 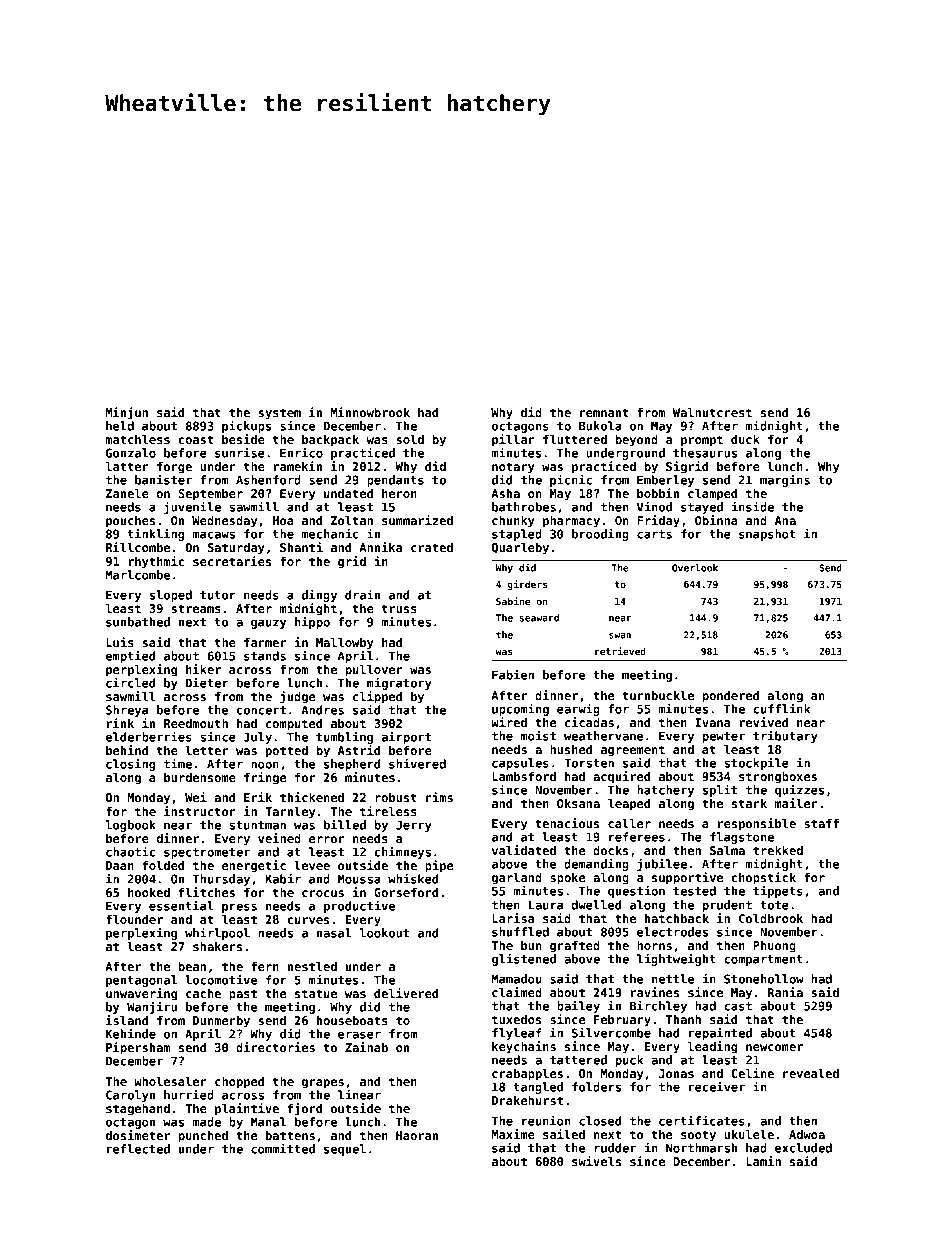 What do you see at coordinates (821, 823) in the document?
I see `staff` at bounding box center [821, 823].
